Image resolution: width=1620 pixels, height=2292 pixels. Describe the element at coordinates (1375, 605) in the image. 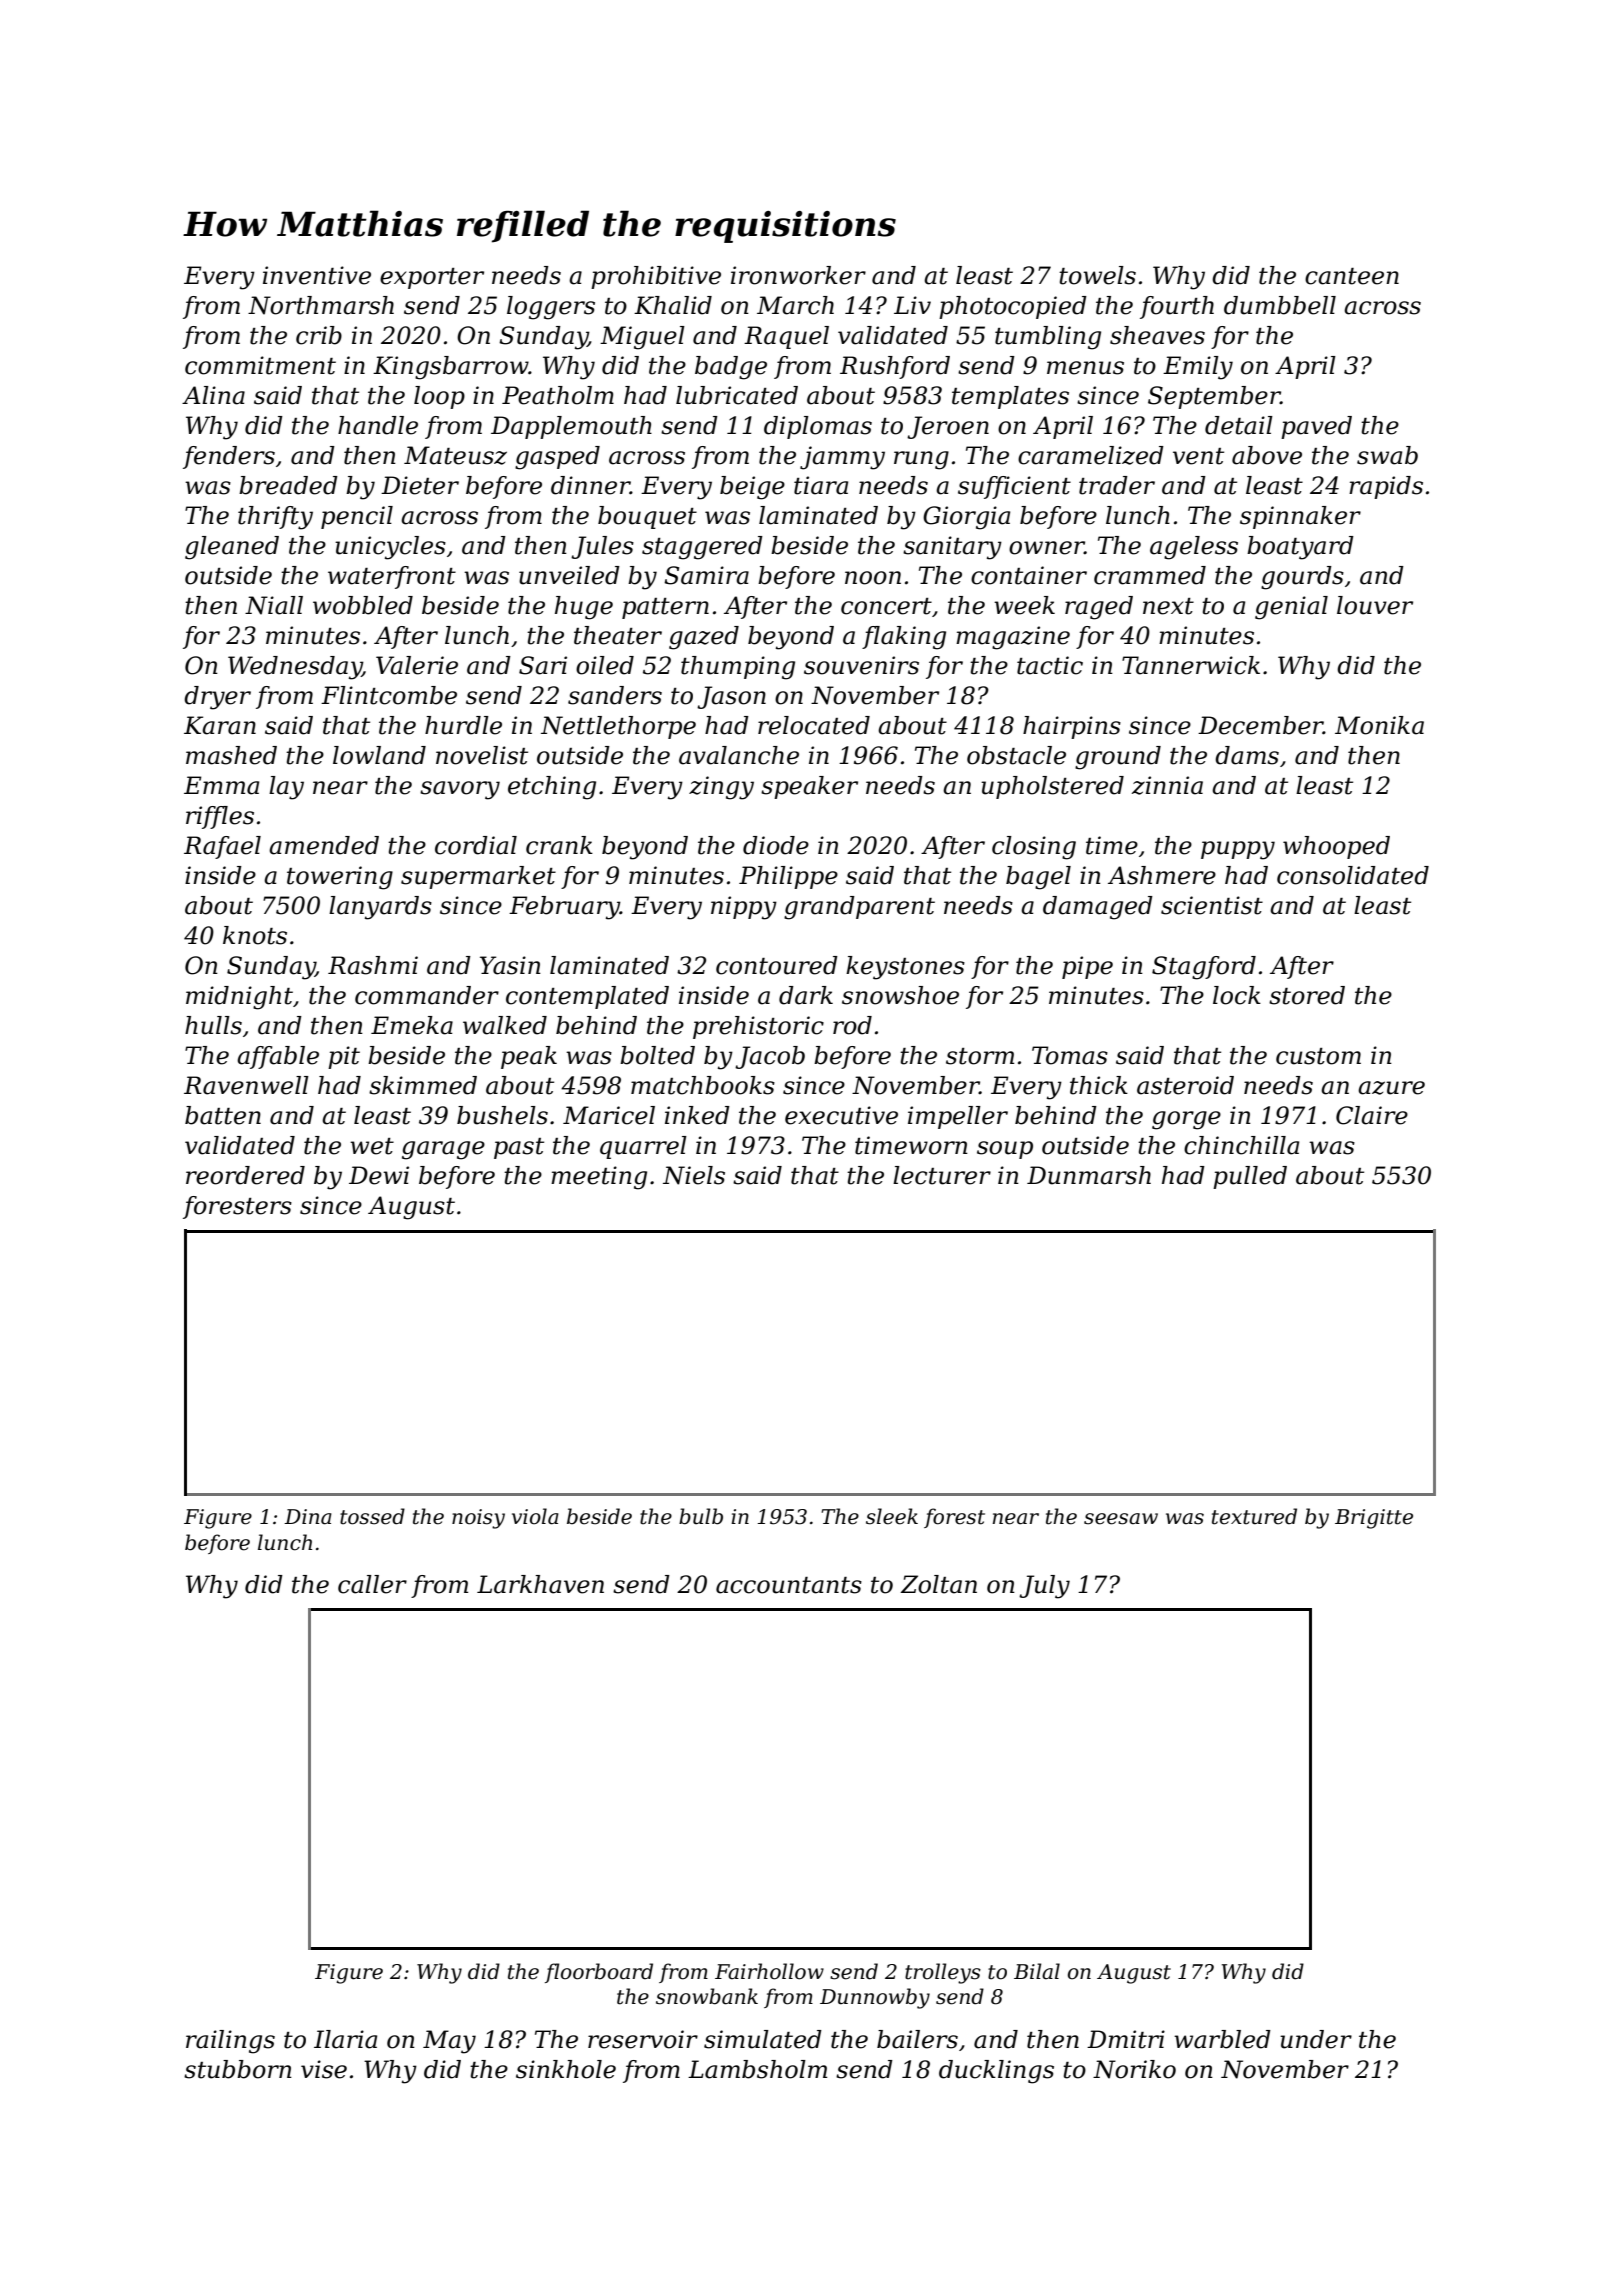

I see `louver` at that location.
